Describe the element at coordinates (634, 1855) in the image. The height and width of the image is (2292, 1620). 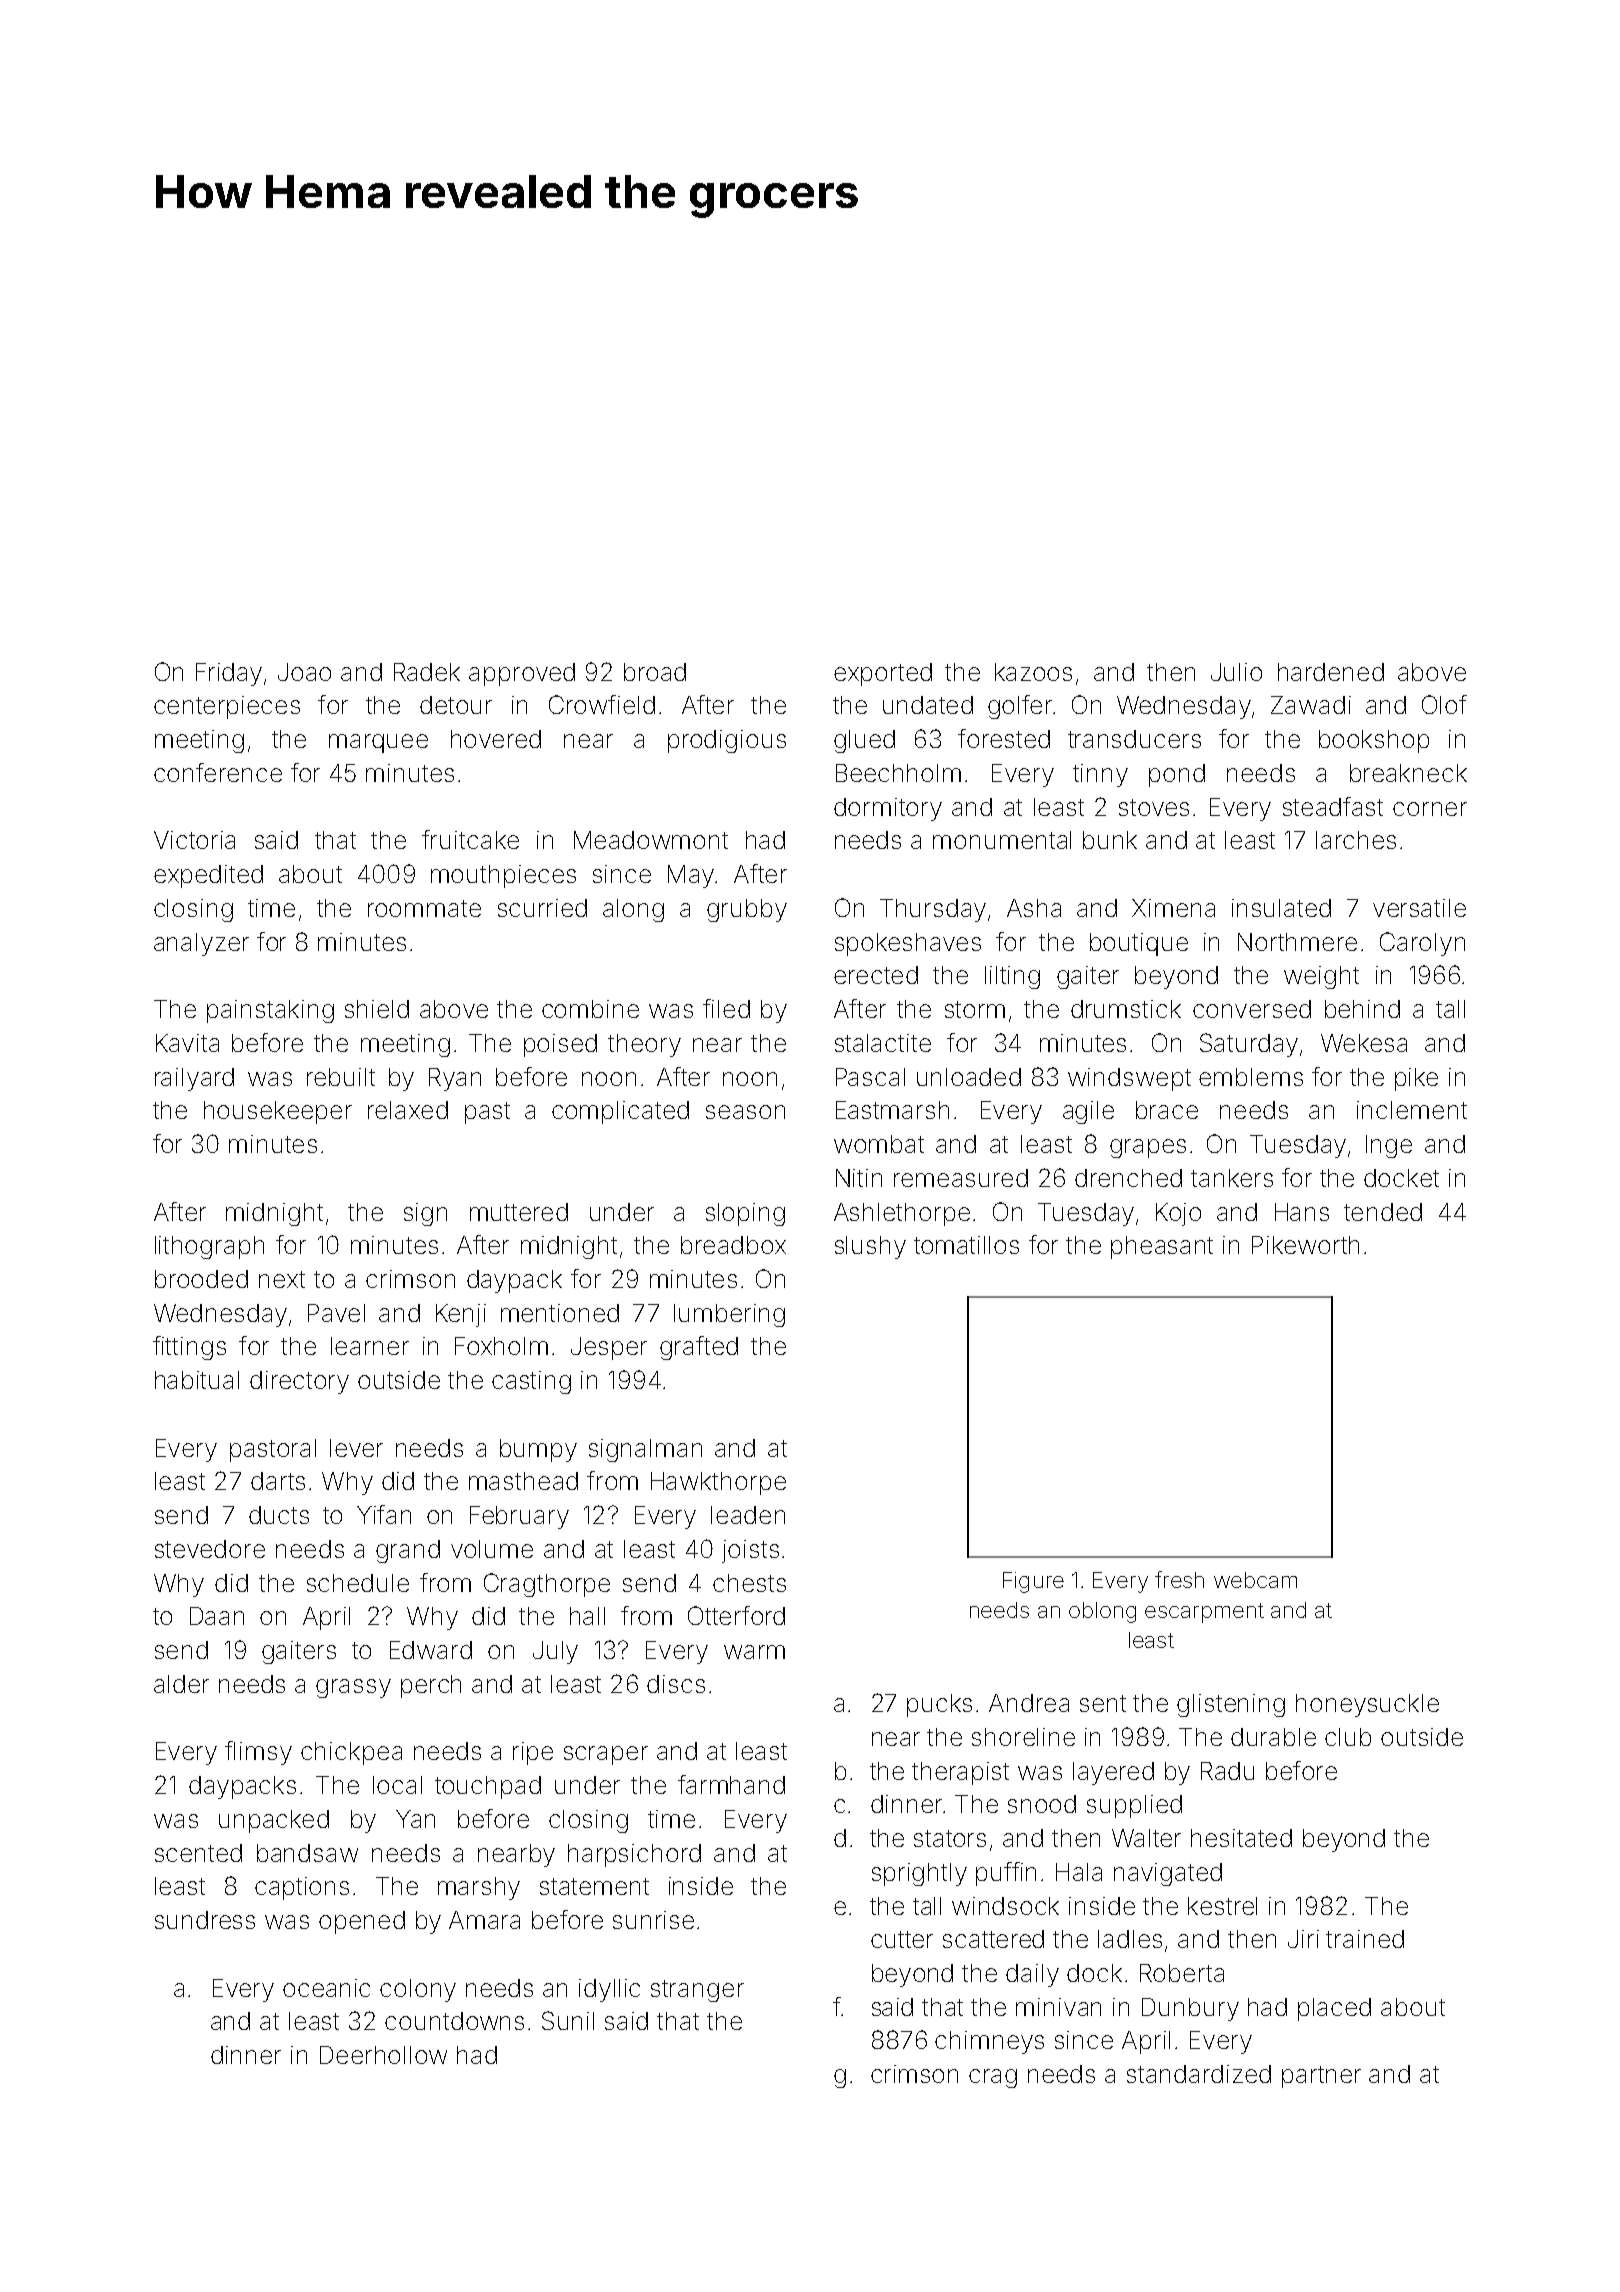
I see `harpsichord` at that location.
